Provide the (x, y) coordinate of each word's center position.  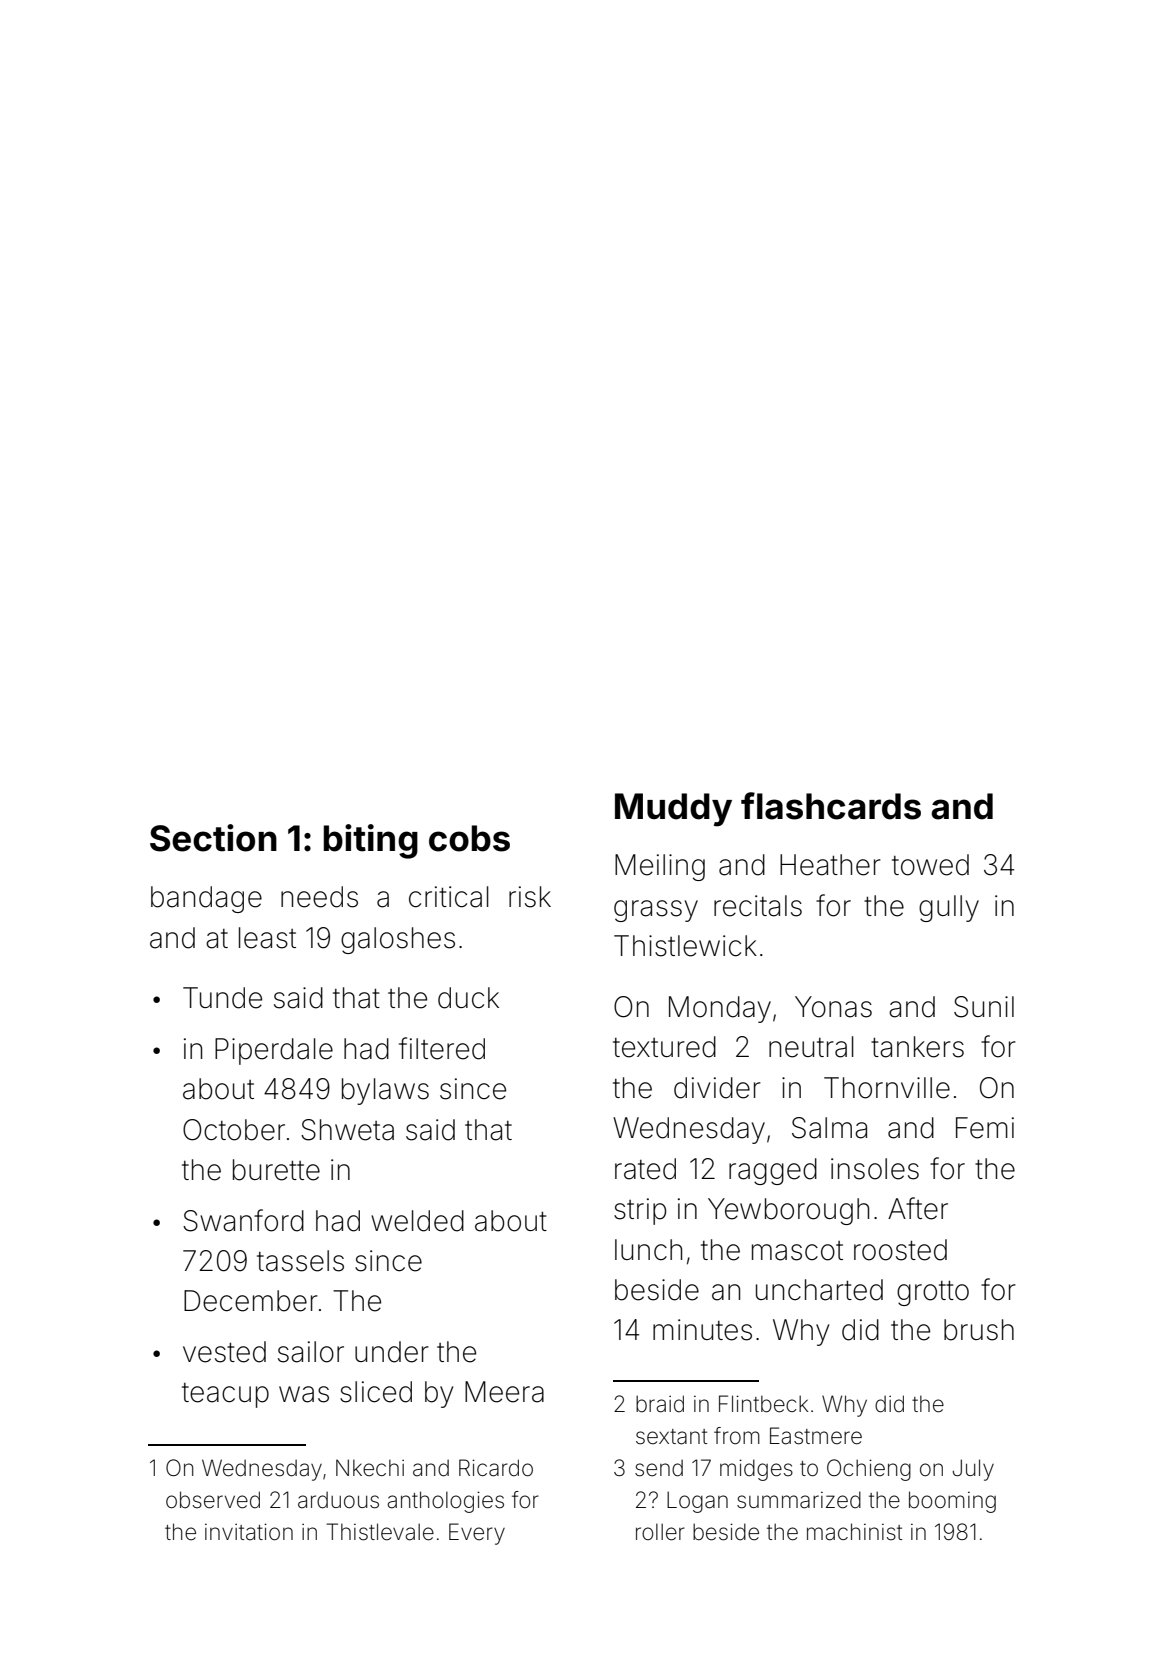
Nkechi (370, 1468)
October (234, 1130)
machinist (854, 1532)
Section (213, 838)
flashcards (831, 806)
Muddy (673, 810)
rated (645, 1169)
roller (660, 1532)
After (918, 1208)
